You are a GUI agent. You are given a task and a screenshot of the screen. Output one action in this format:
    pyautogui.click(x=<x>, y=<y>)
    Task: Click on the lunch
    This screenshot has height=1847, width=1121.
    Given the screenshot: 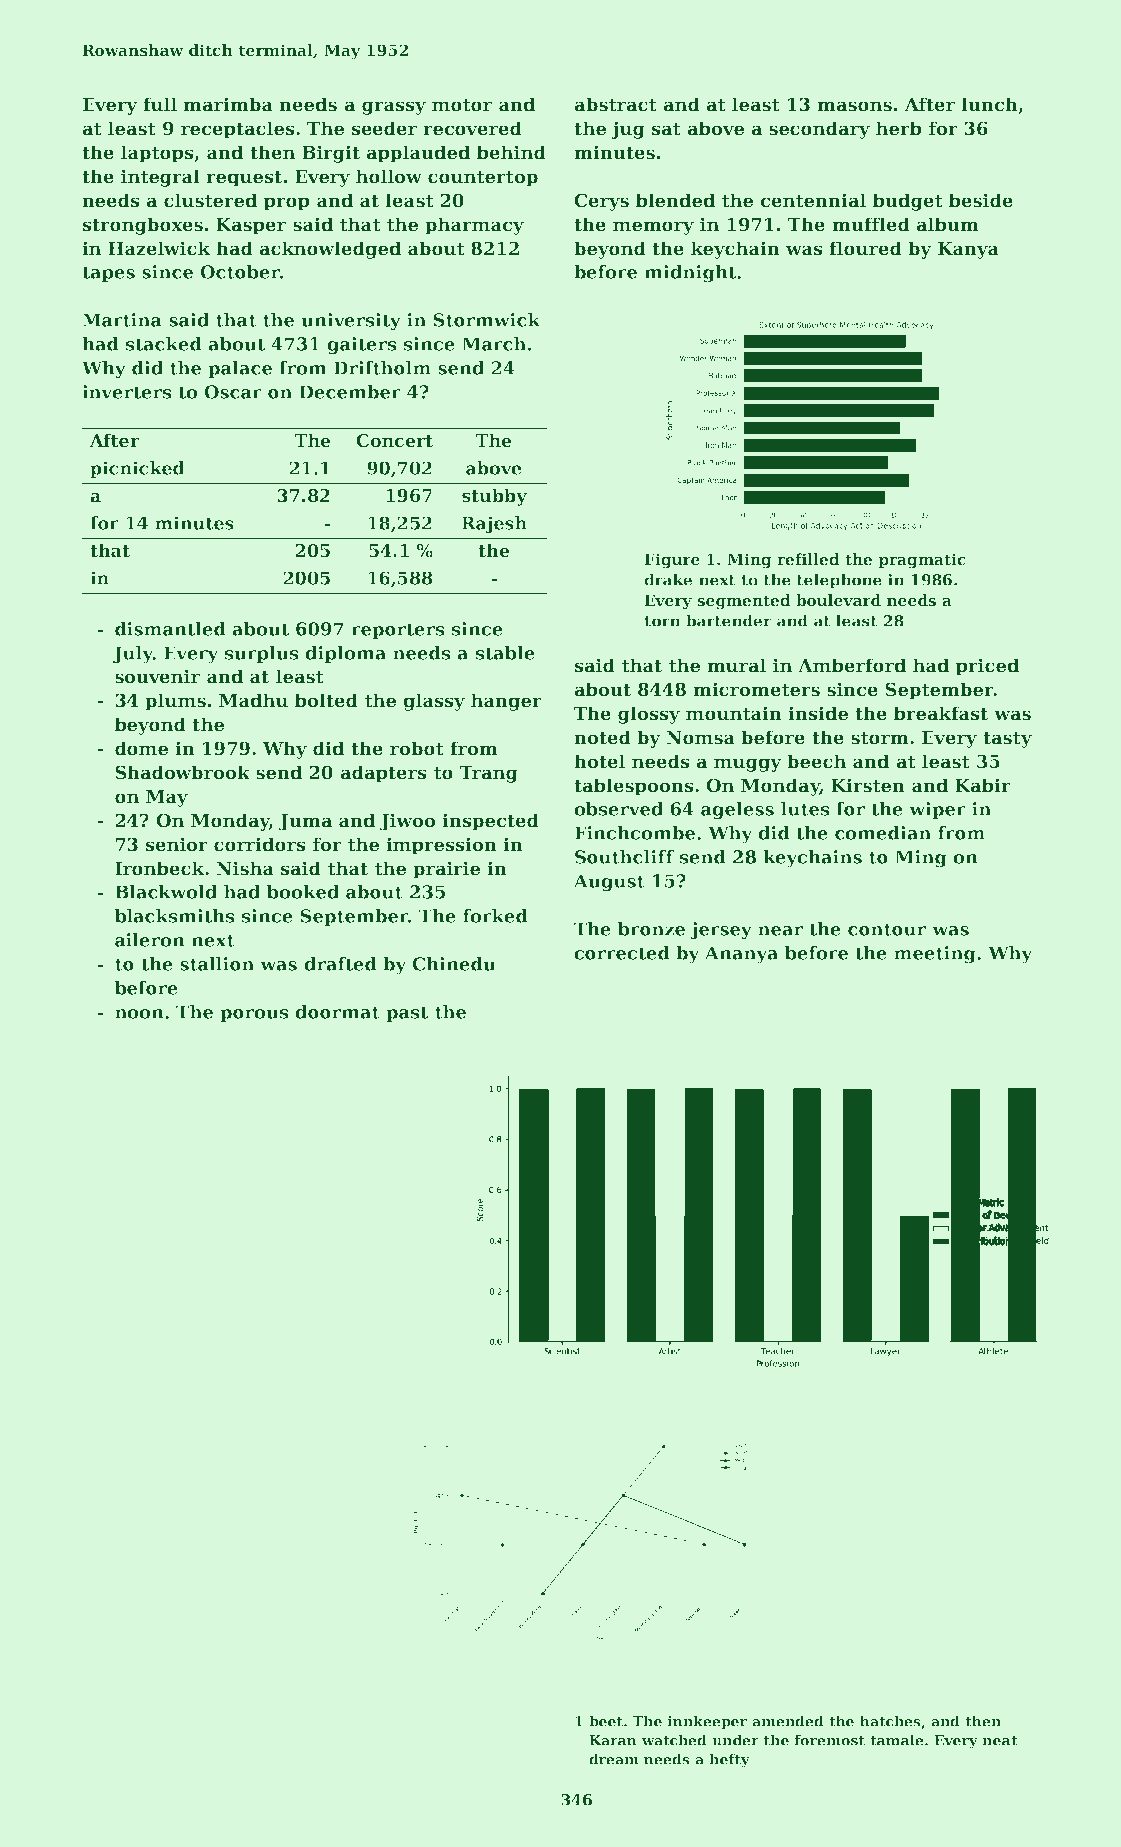 What is the action you would take?
    pyautogui.click(x=989, y=104)
